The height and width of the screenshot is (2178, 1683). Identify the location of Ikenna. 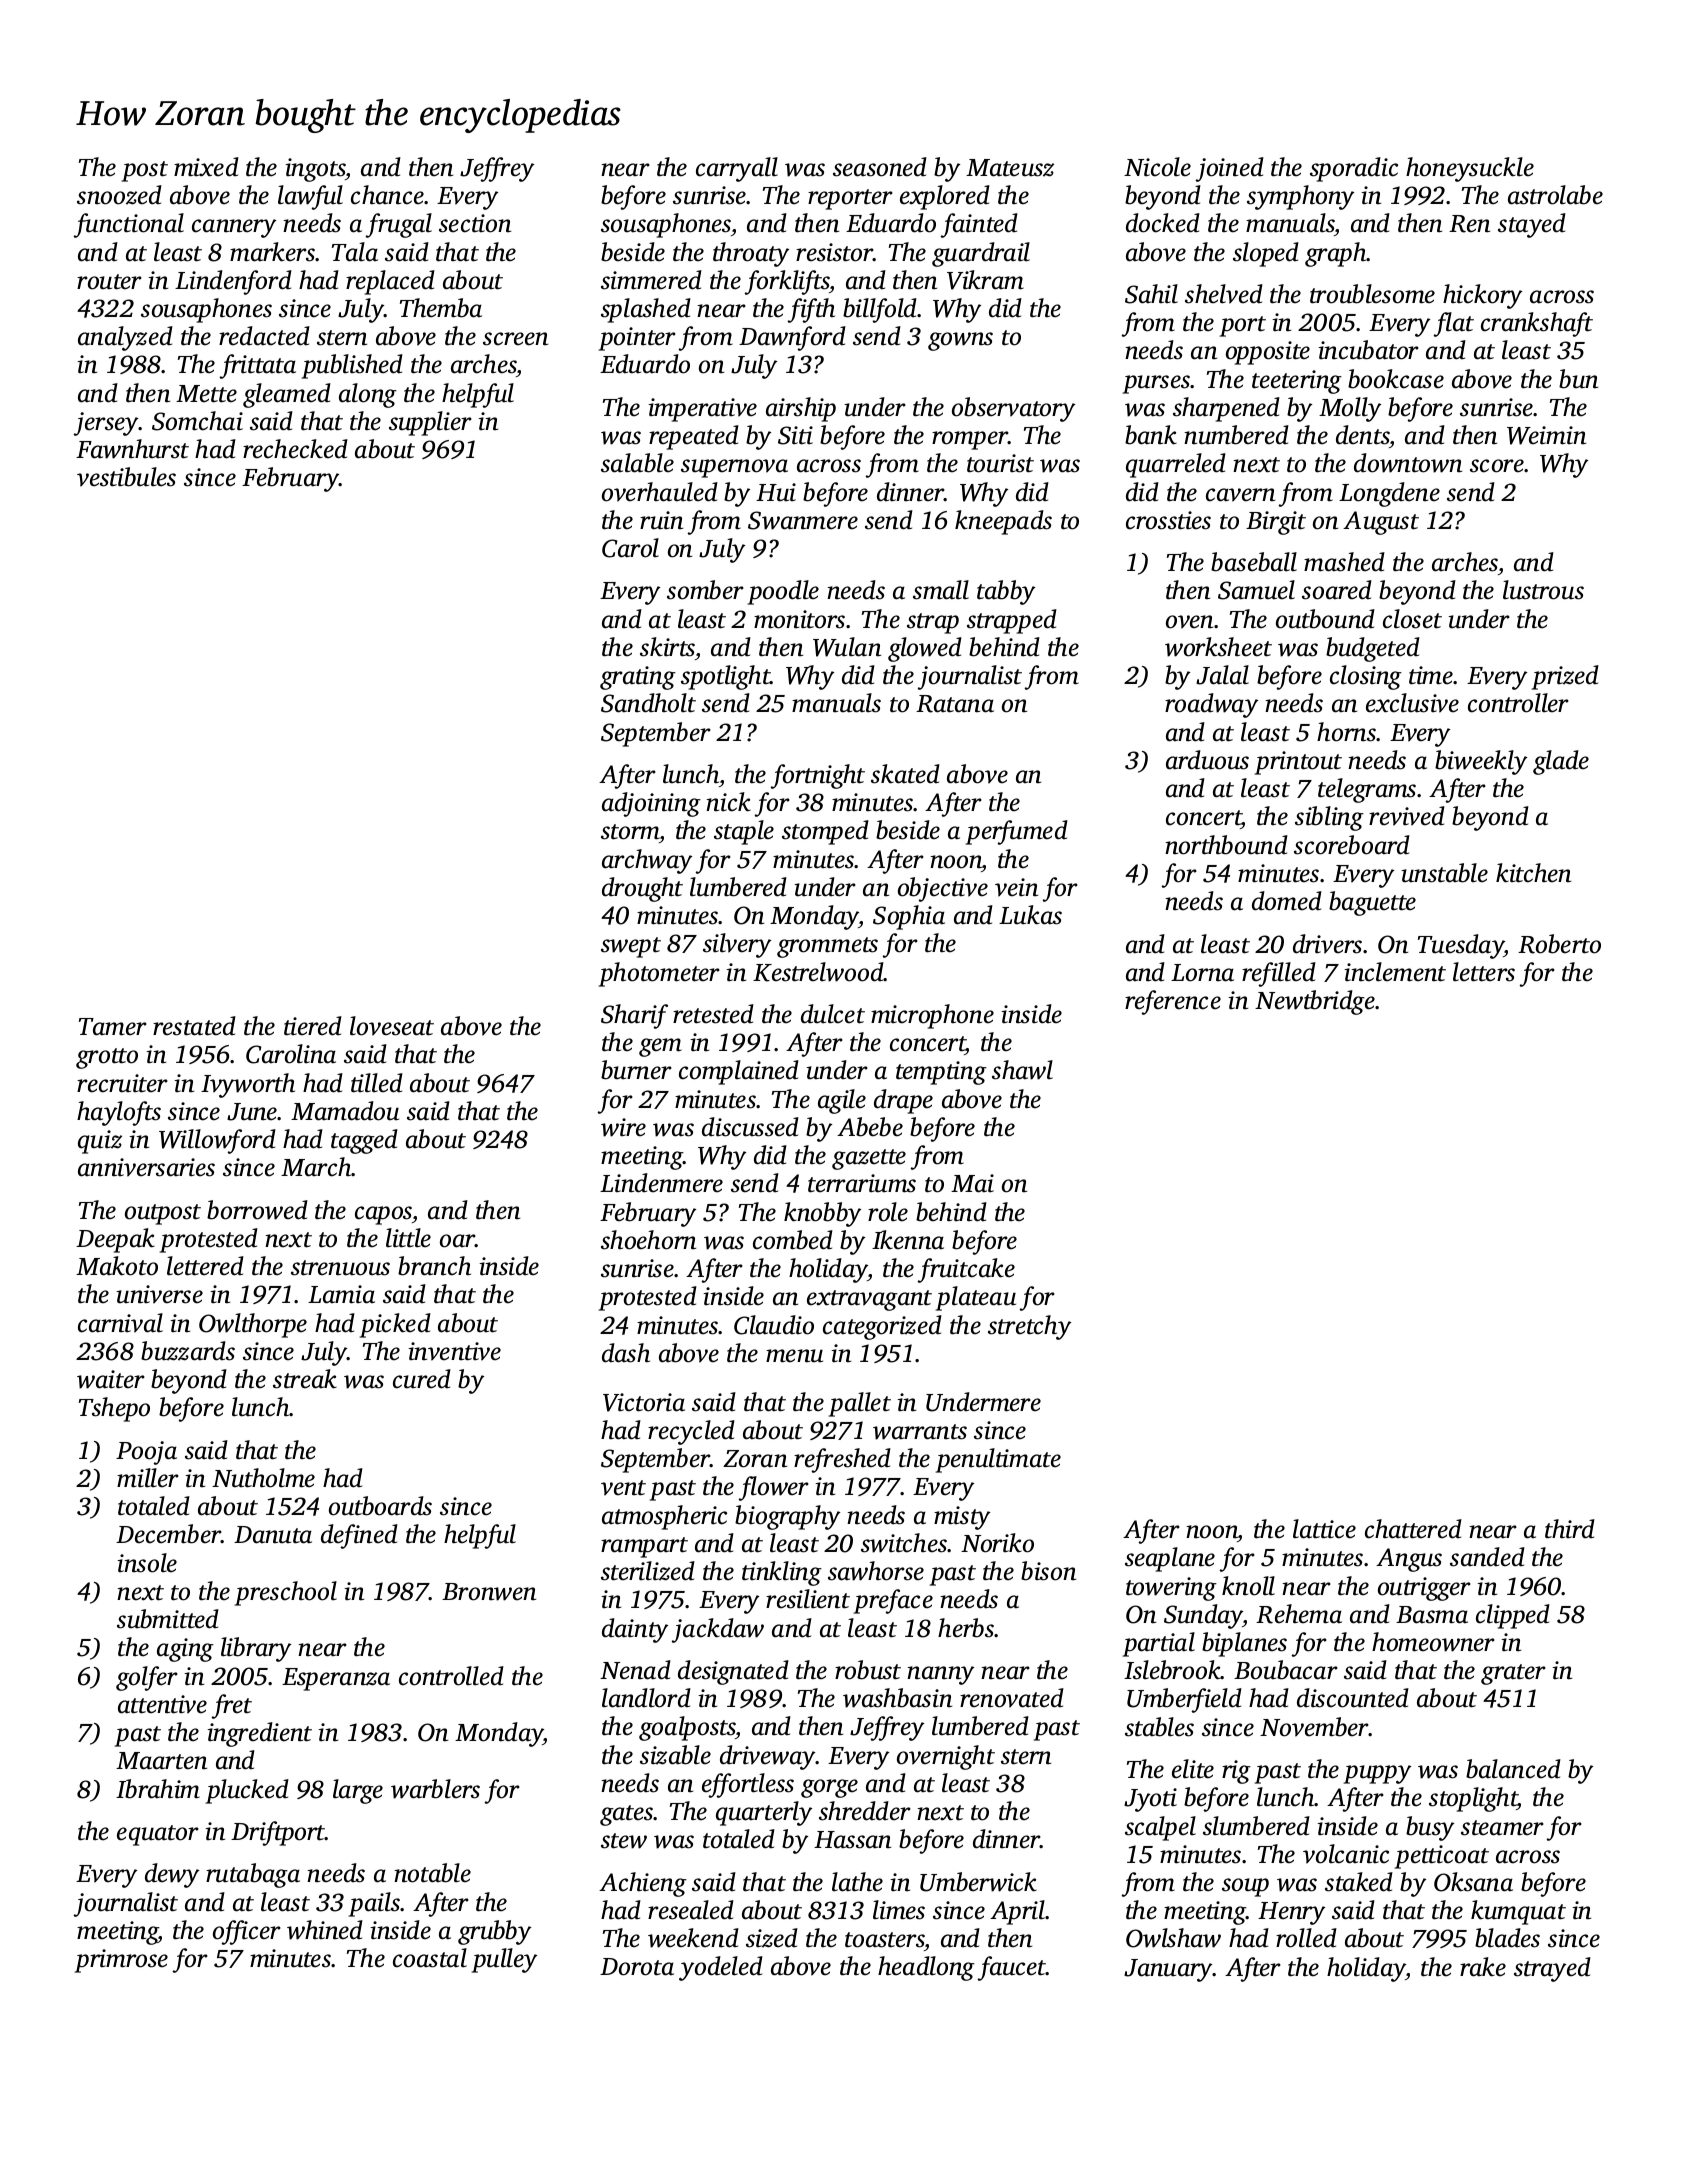
(908, 1240).
